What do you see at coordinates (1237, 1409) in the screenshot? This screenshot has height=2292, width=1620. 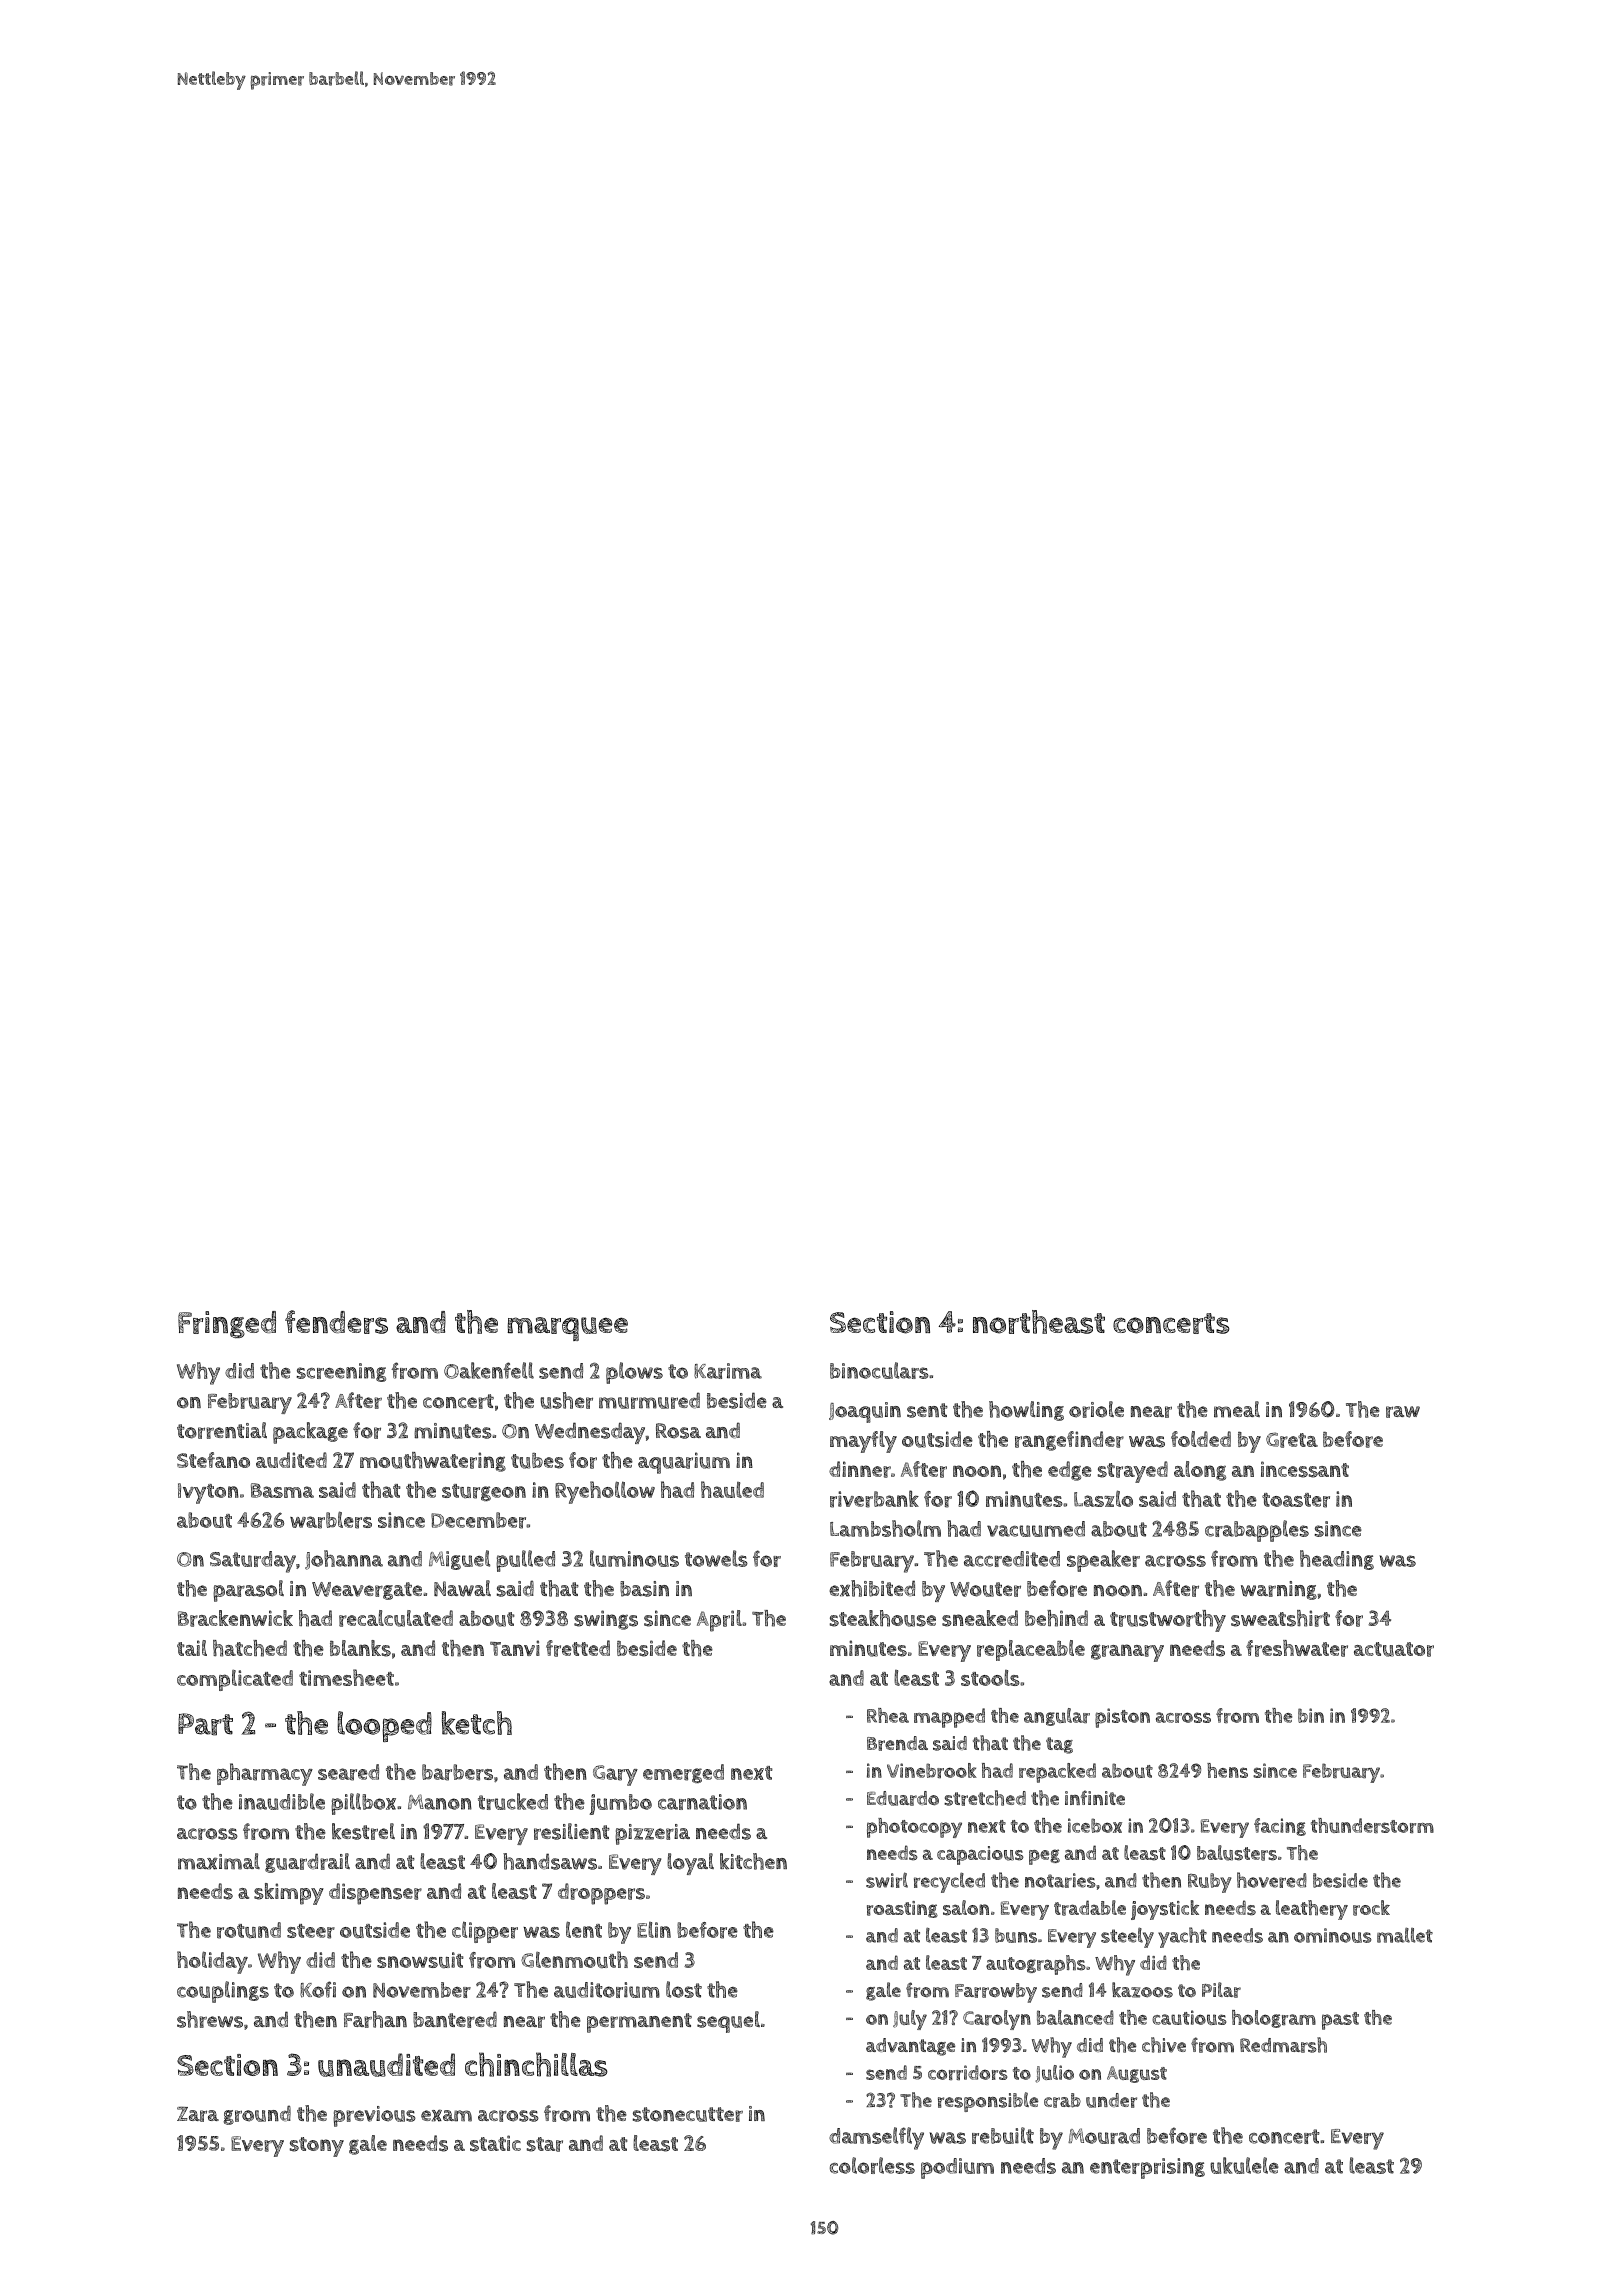 I see `meal` at bounding box center [1237, 1409].
